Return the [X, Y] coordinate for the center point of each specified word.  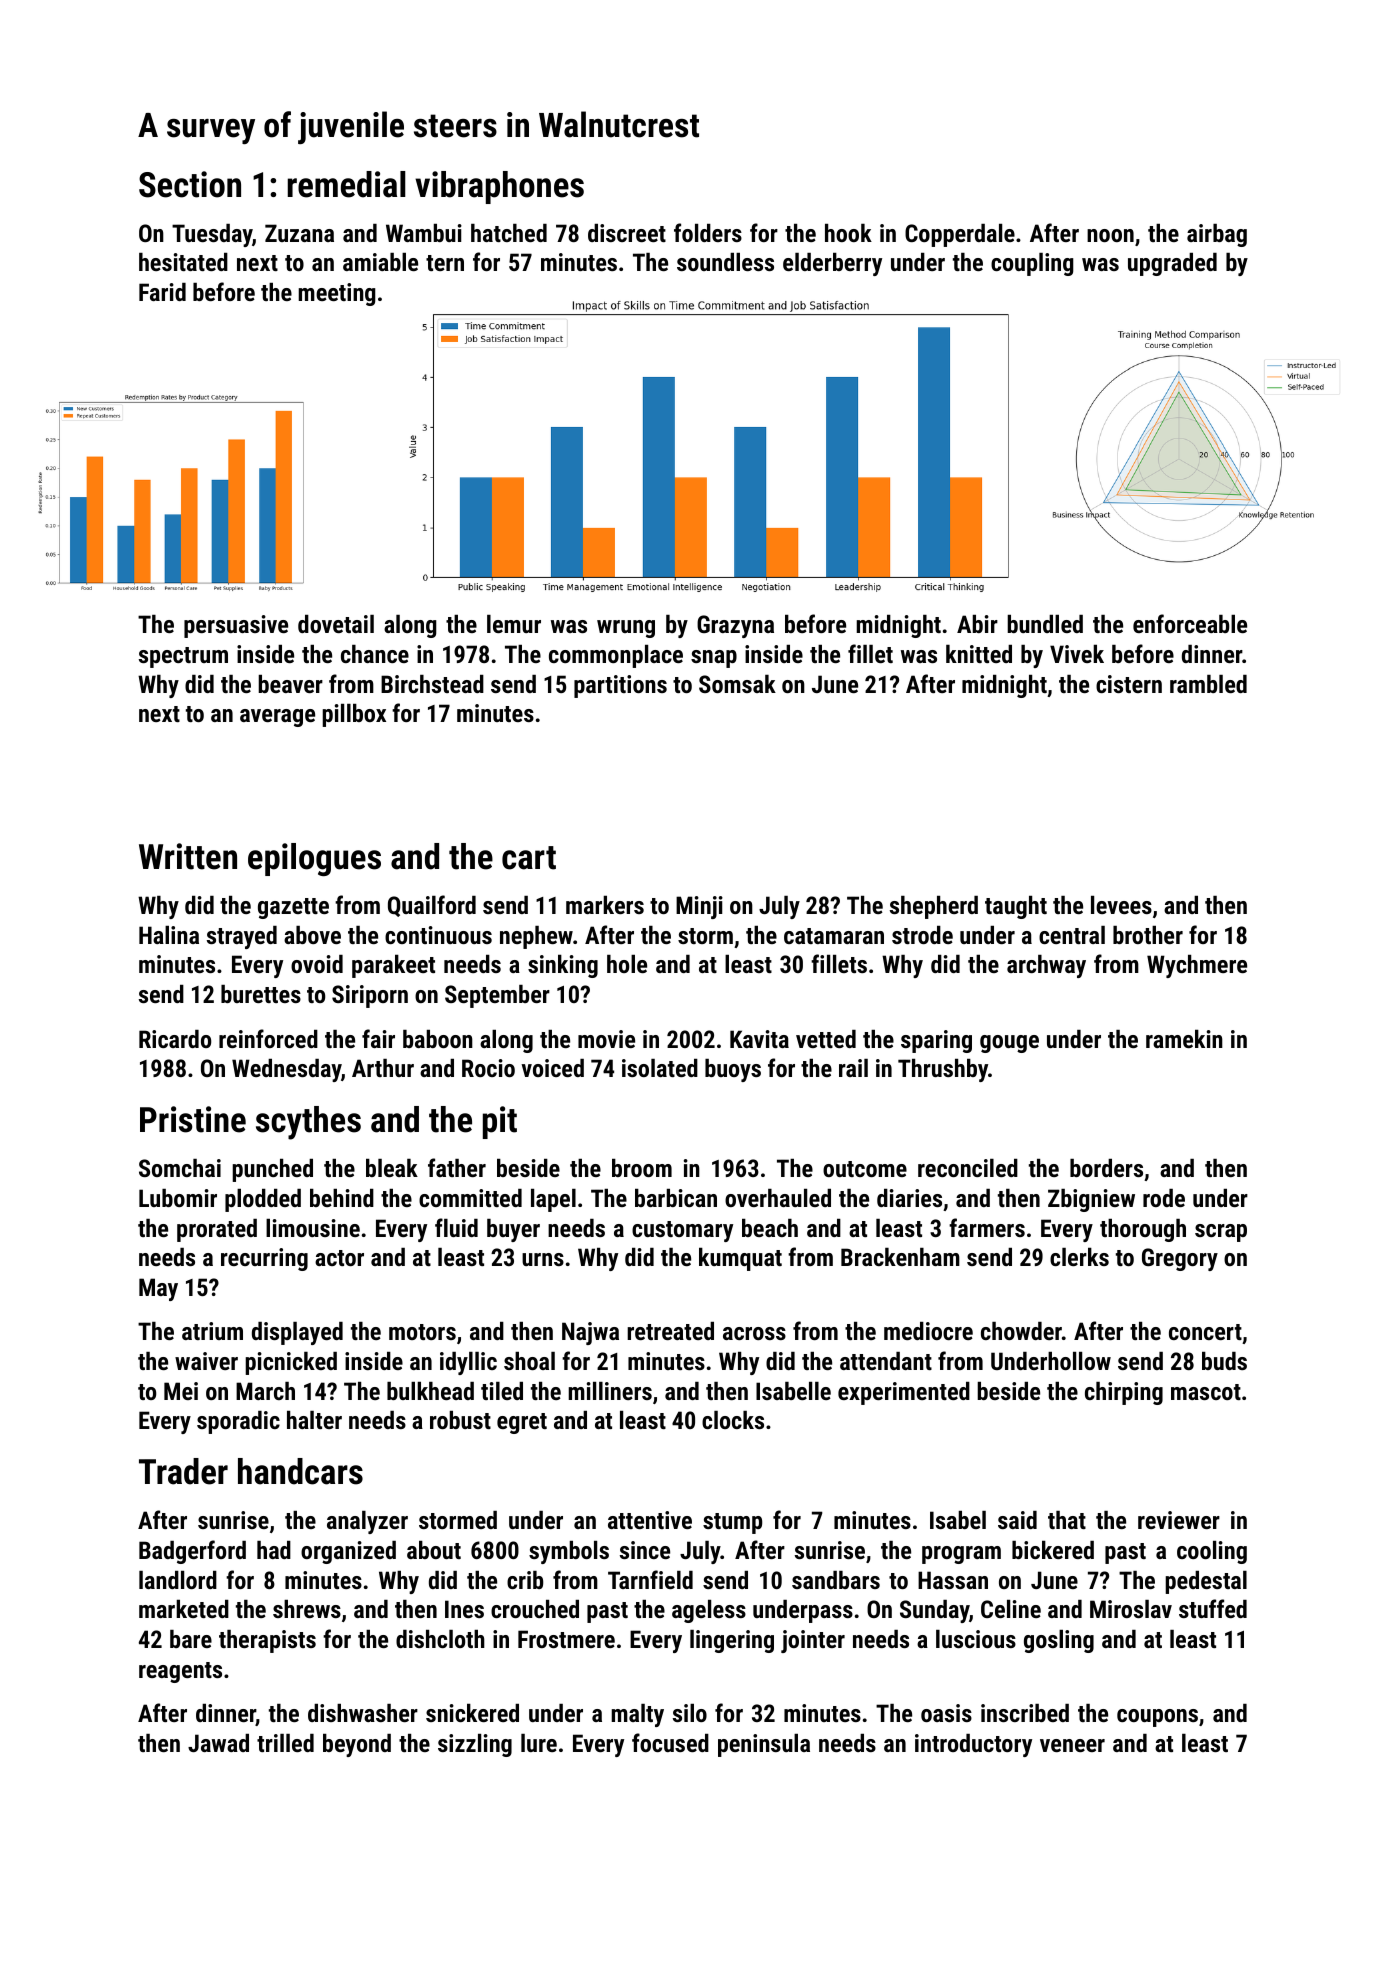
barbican [676, 1198]
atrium [212, 1331]
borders [1106, 1168]
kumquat [740, 1259]
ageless [709, 1611]
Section [190, 184]
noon [1110, 235]
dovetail [336, 624]
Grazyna [735, 626]
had [274, 1550]
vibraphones [499, 187]
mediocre [928, 1331]
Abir [977, 624]
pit [500, 1122]
